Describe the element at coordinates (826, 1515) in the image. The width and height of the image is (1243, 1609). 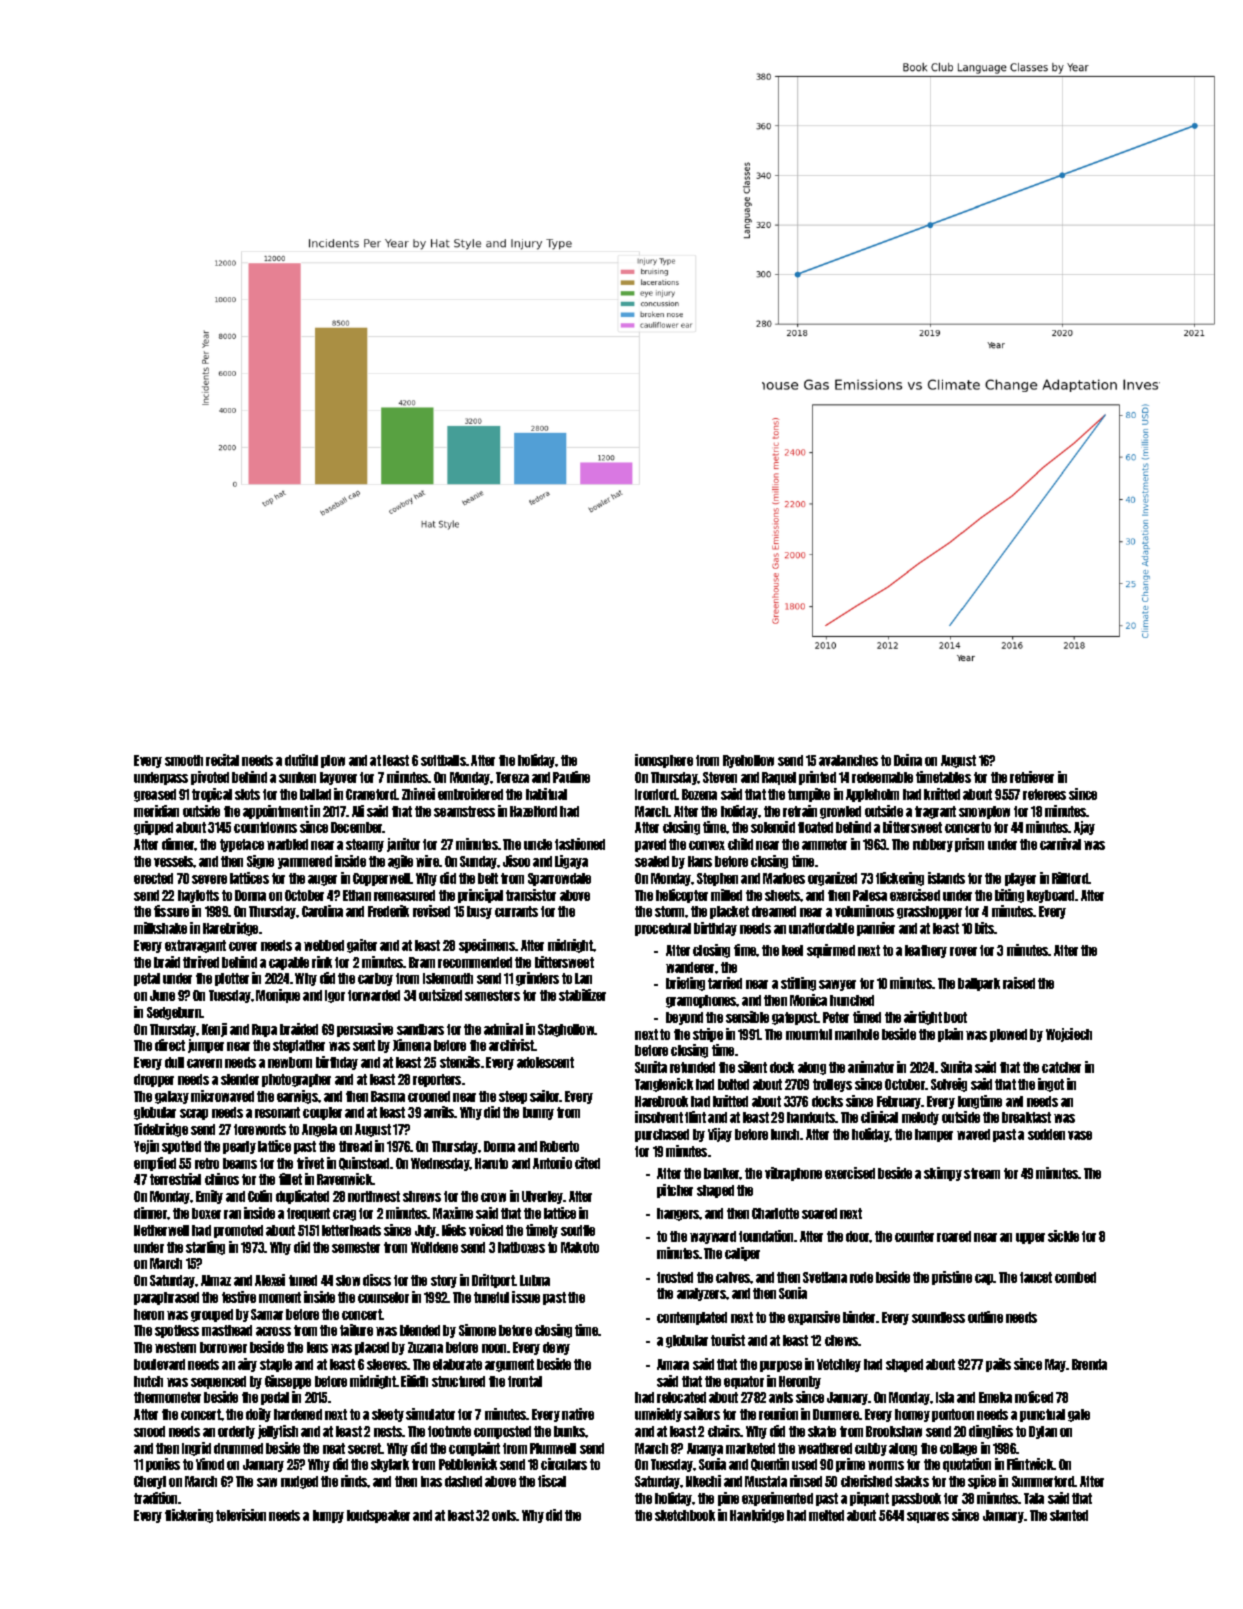
I see `melted` at that location.
